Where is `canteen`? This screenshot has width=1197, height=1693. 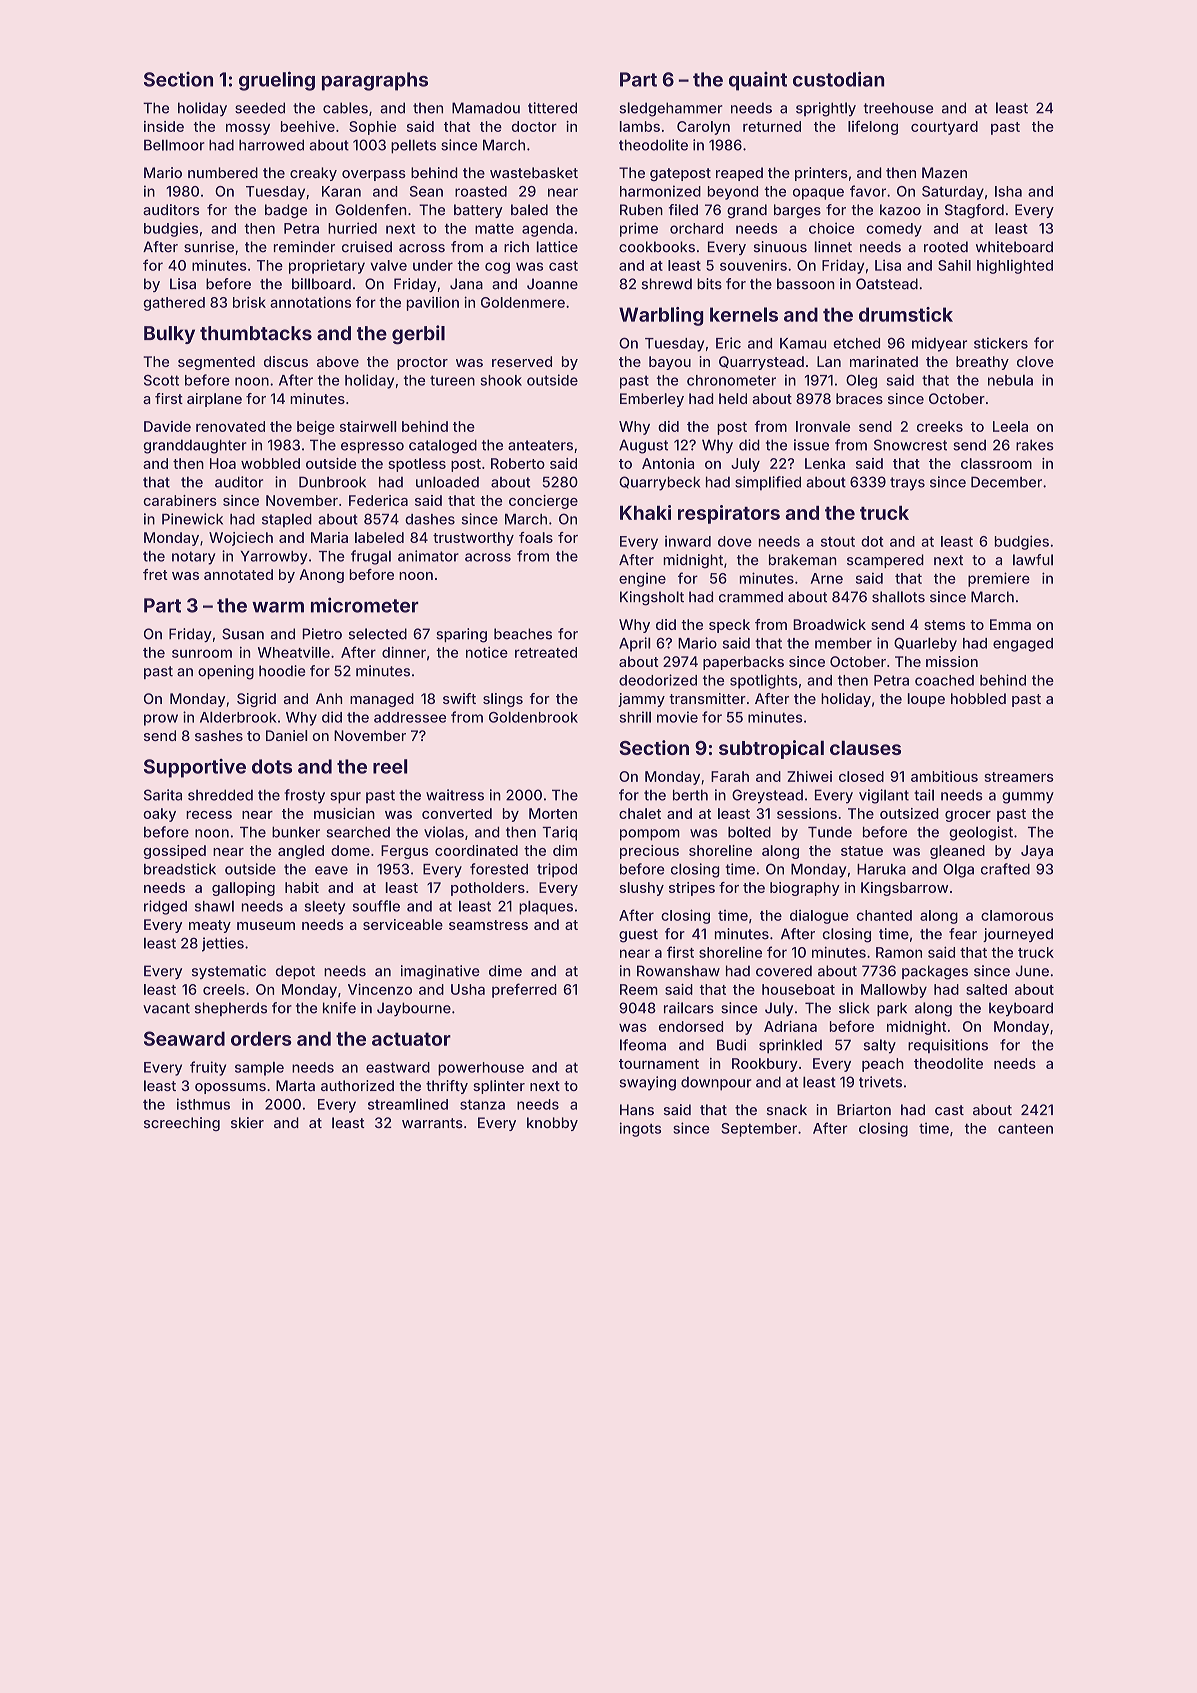 canteen is located at coordinates (1025, 1129).
